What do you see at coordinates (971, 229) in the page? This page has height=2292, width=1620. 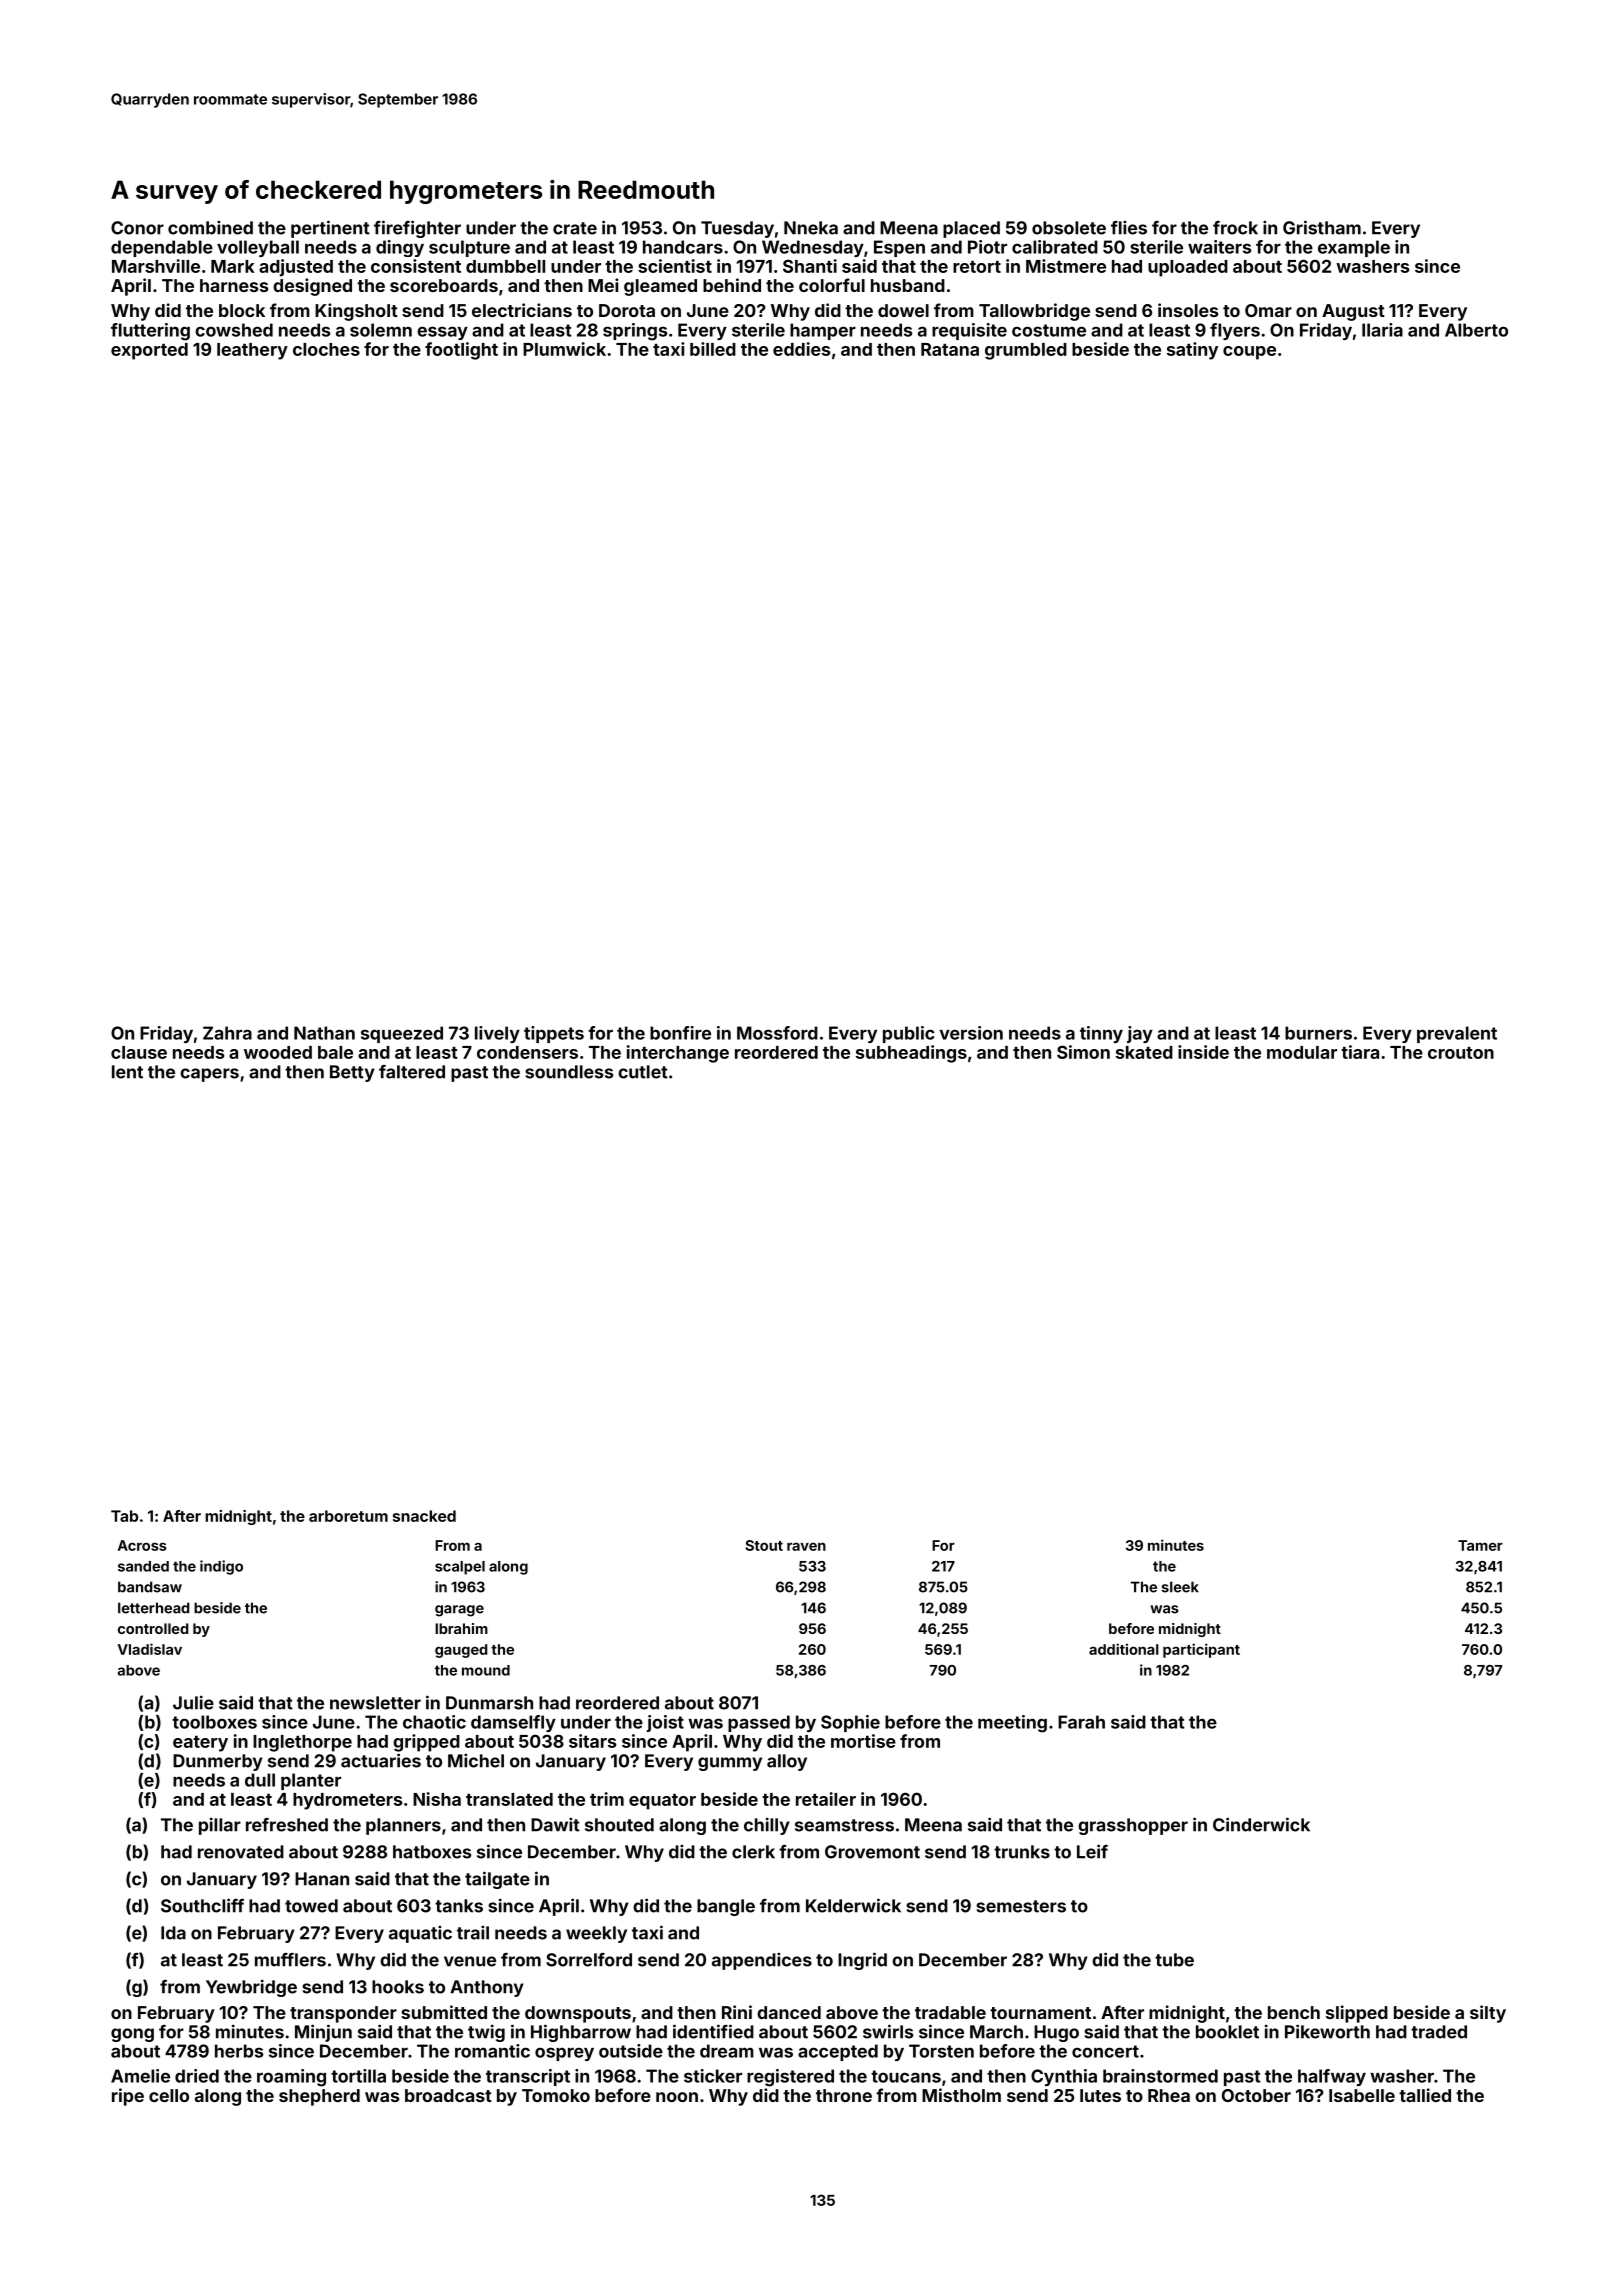 I see `placed` at bounding box center [971, 229].
